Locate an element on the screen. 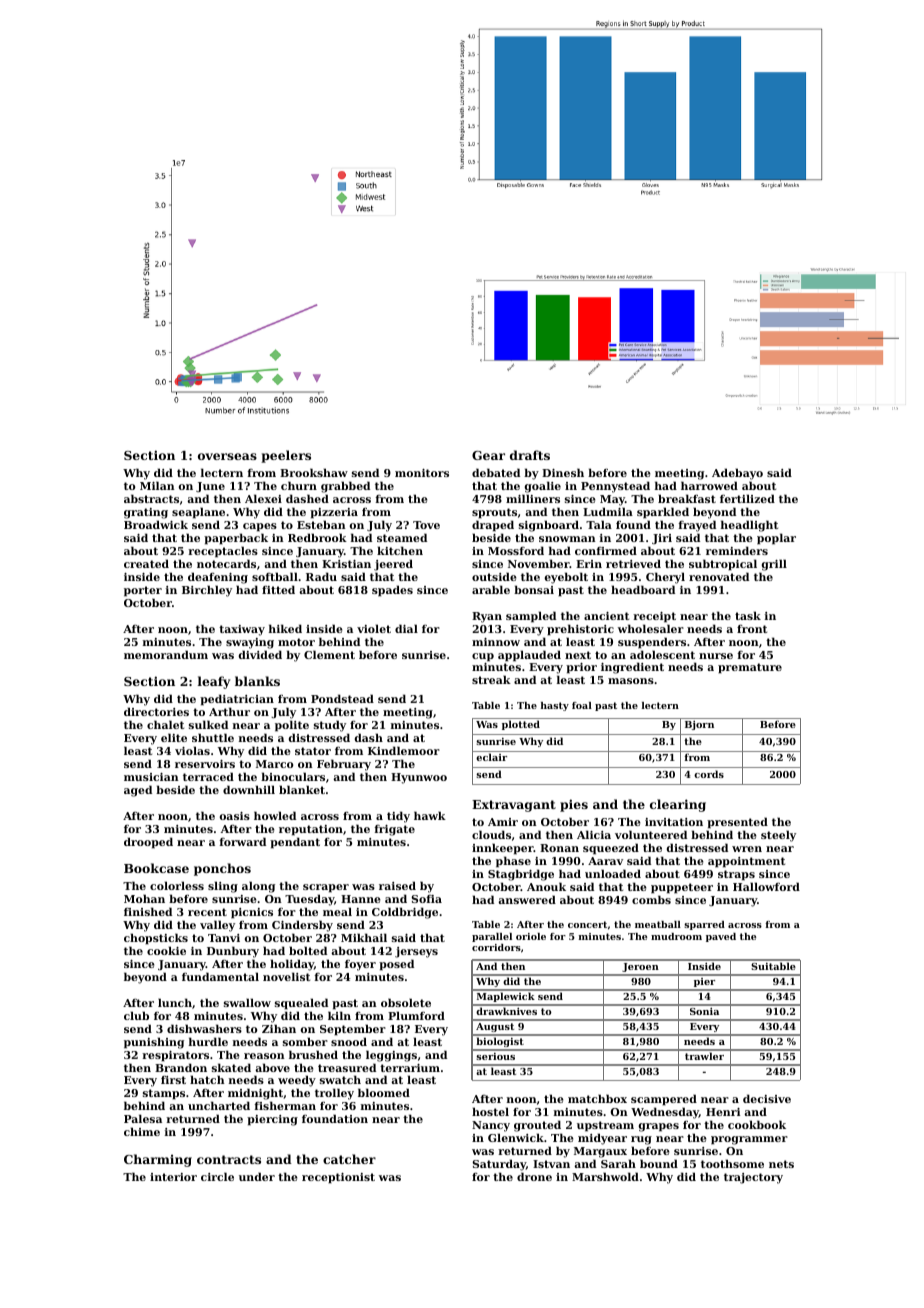  drafts is located at coordinates (530, 455).
